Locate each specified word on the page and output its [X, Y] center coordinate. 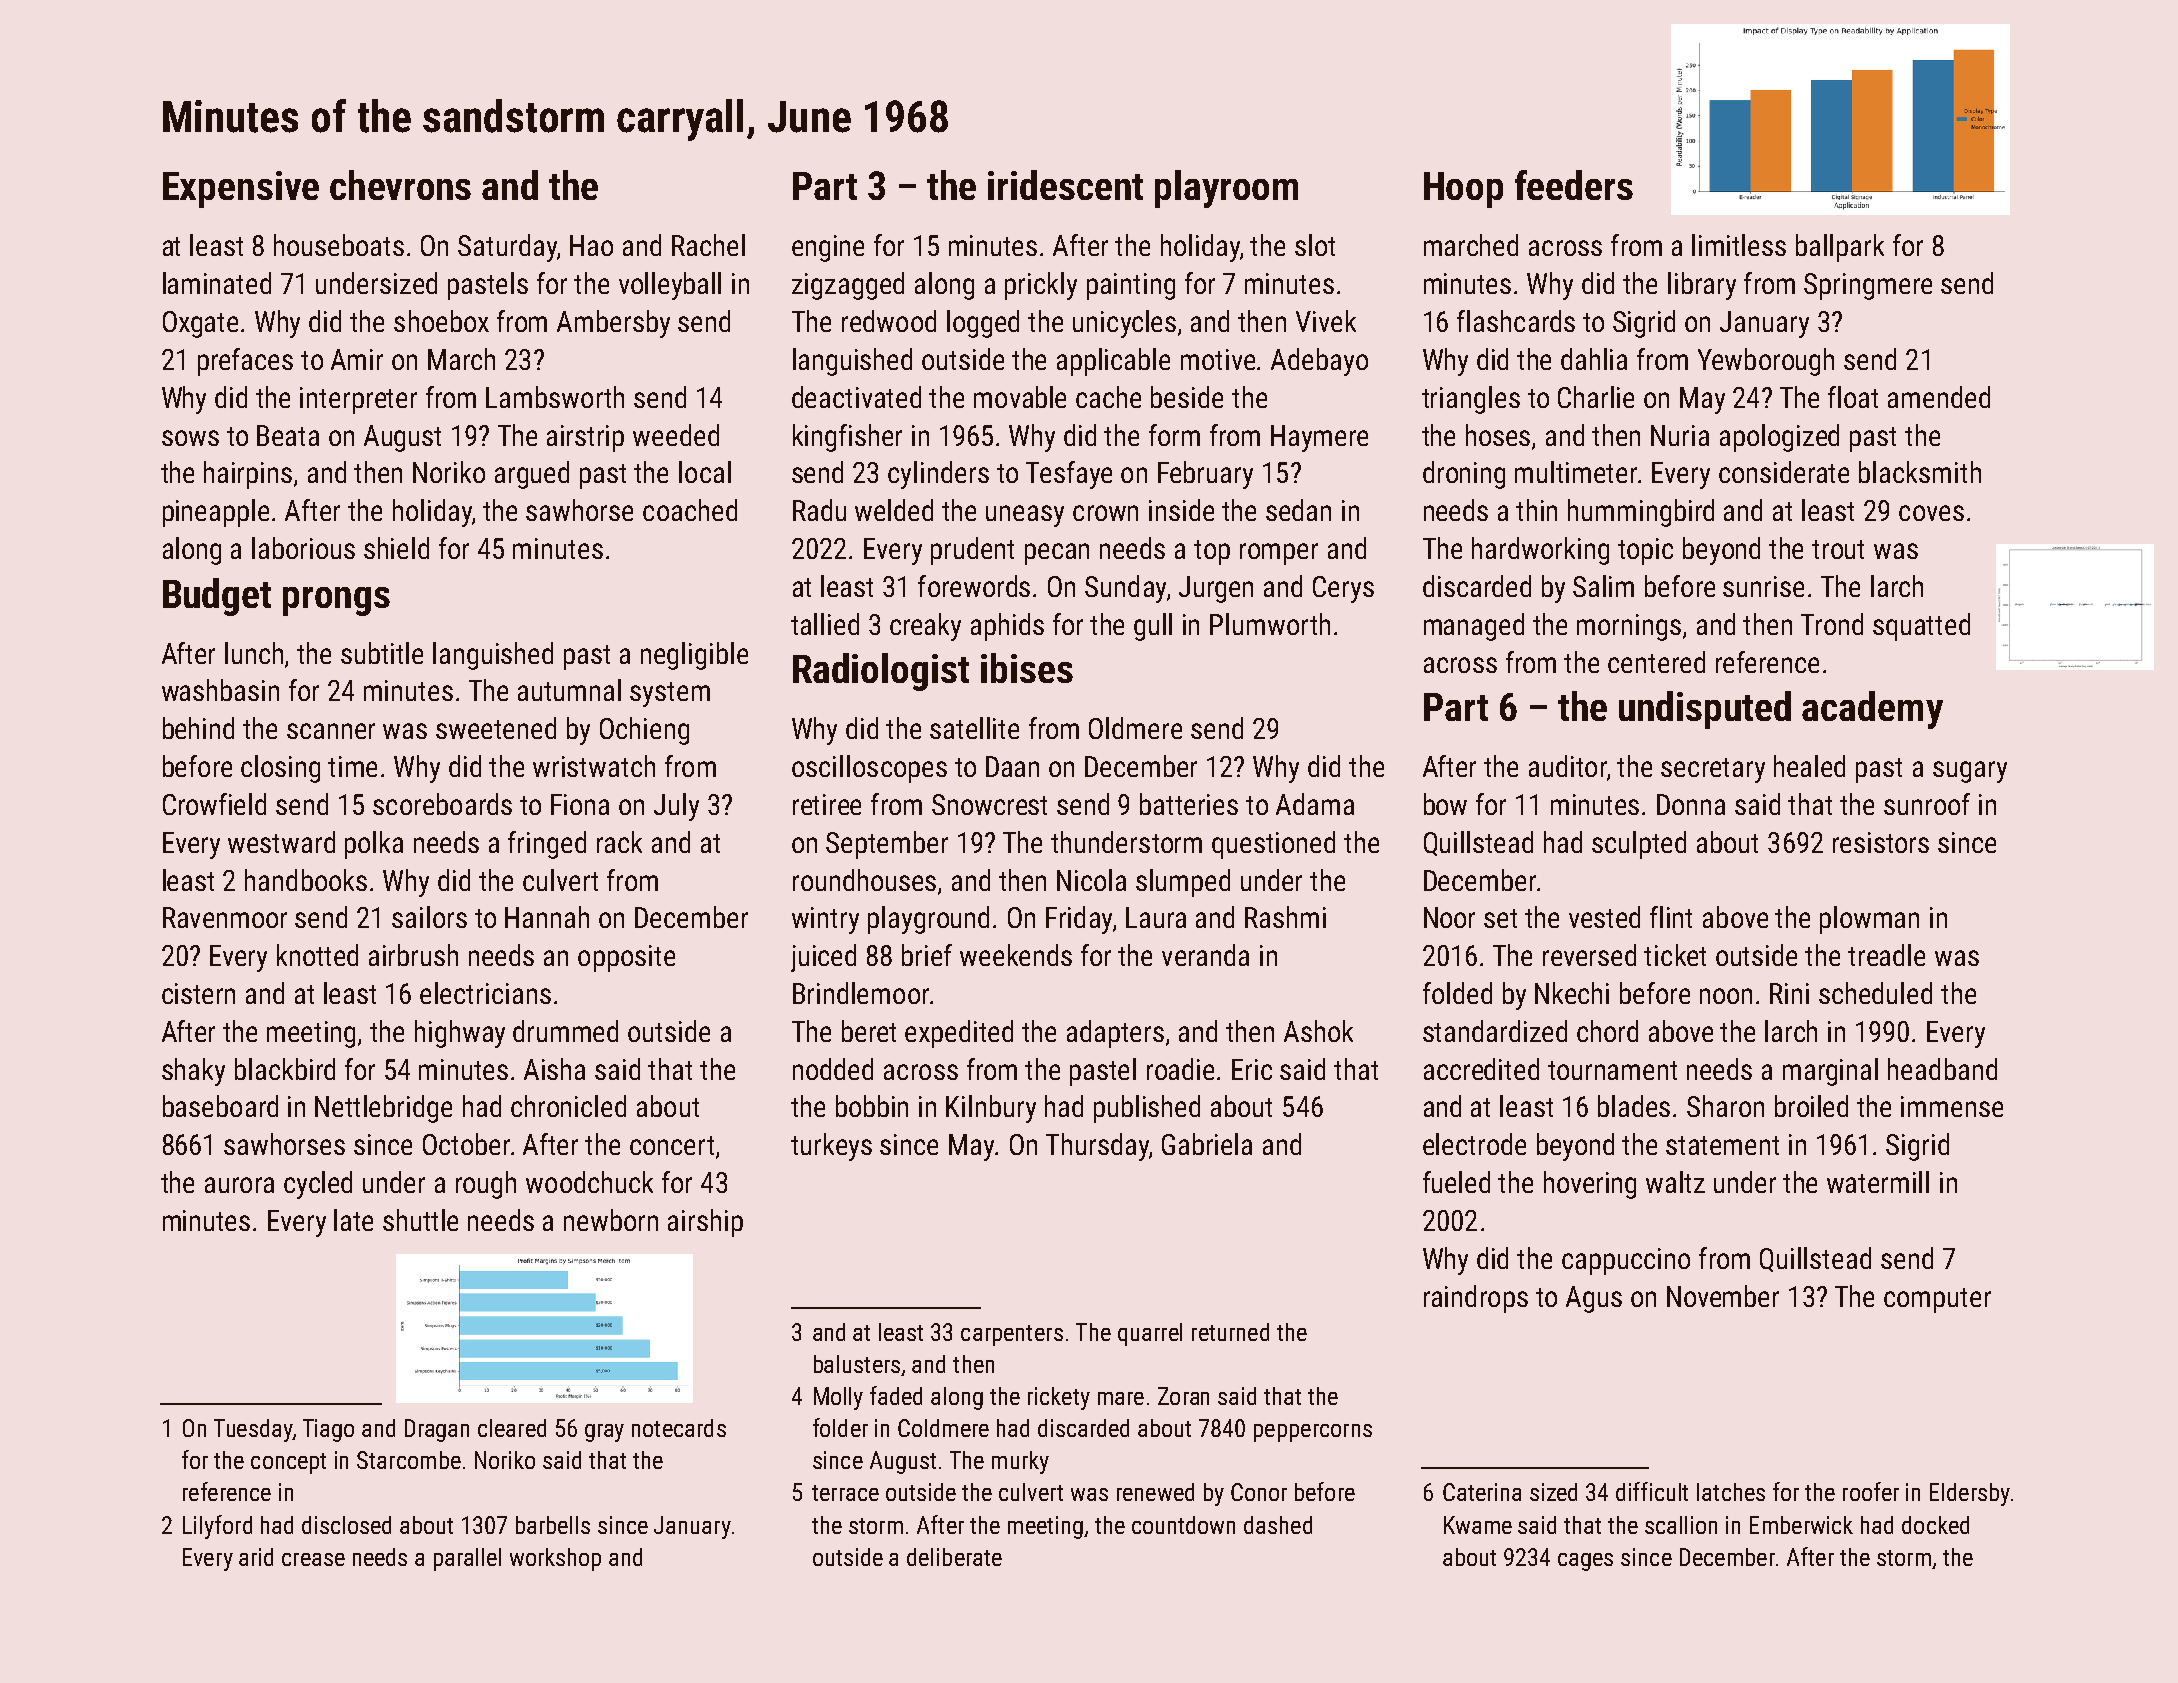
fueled [1456, 1182]
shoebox [441, 321]
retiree [827, 804]
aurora [239, 1185]
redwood [889, 321]
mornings [1629, 627]
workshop [555, 1559]
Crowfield [214, 804]
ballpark [1840, 248]
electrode [1474, 1144]
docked [1935, 1525]
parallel [467, 1559]
